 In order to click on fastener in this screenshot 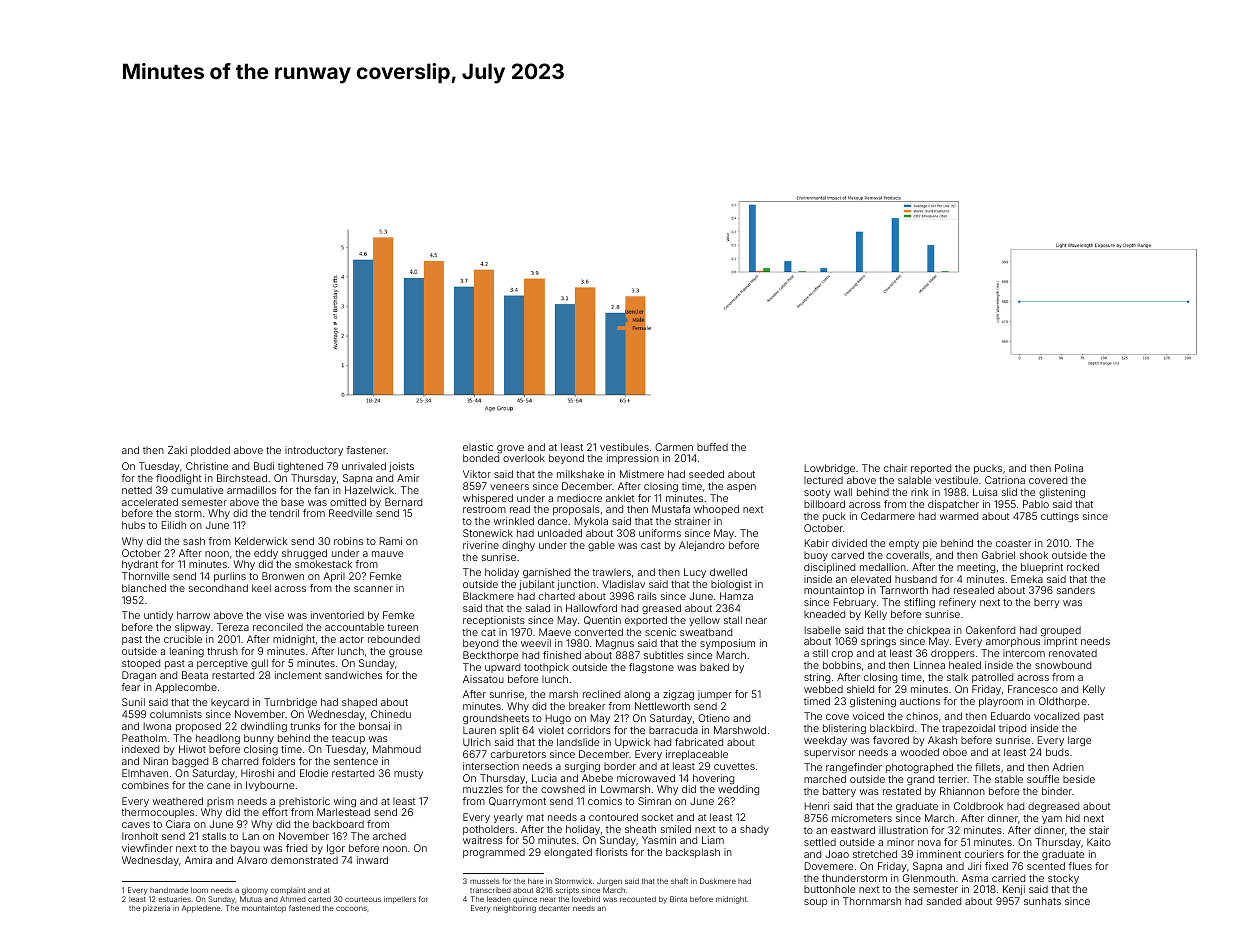, I will do `click(366, 450)`.
